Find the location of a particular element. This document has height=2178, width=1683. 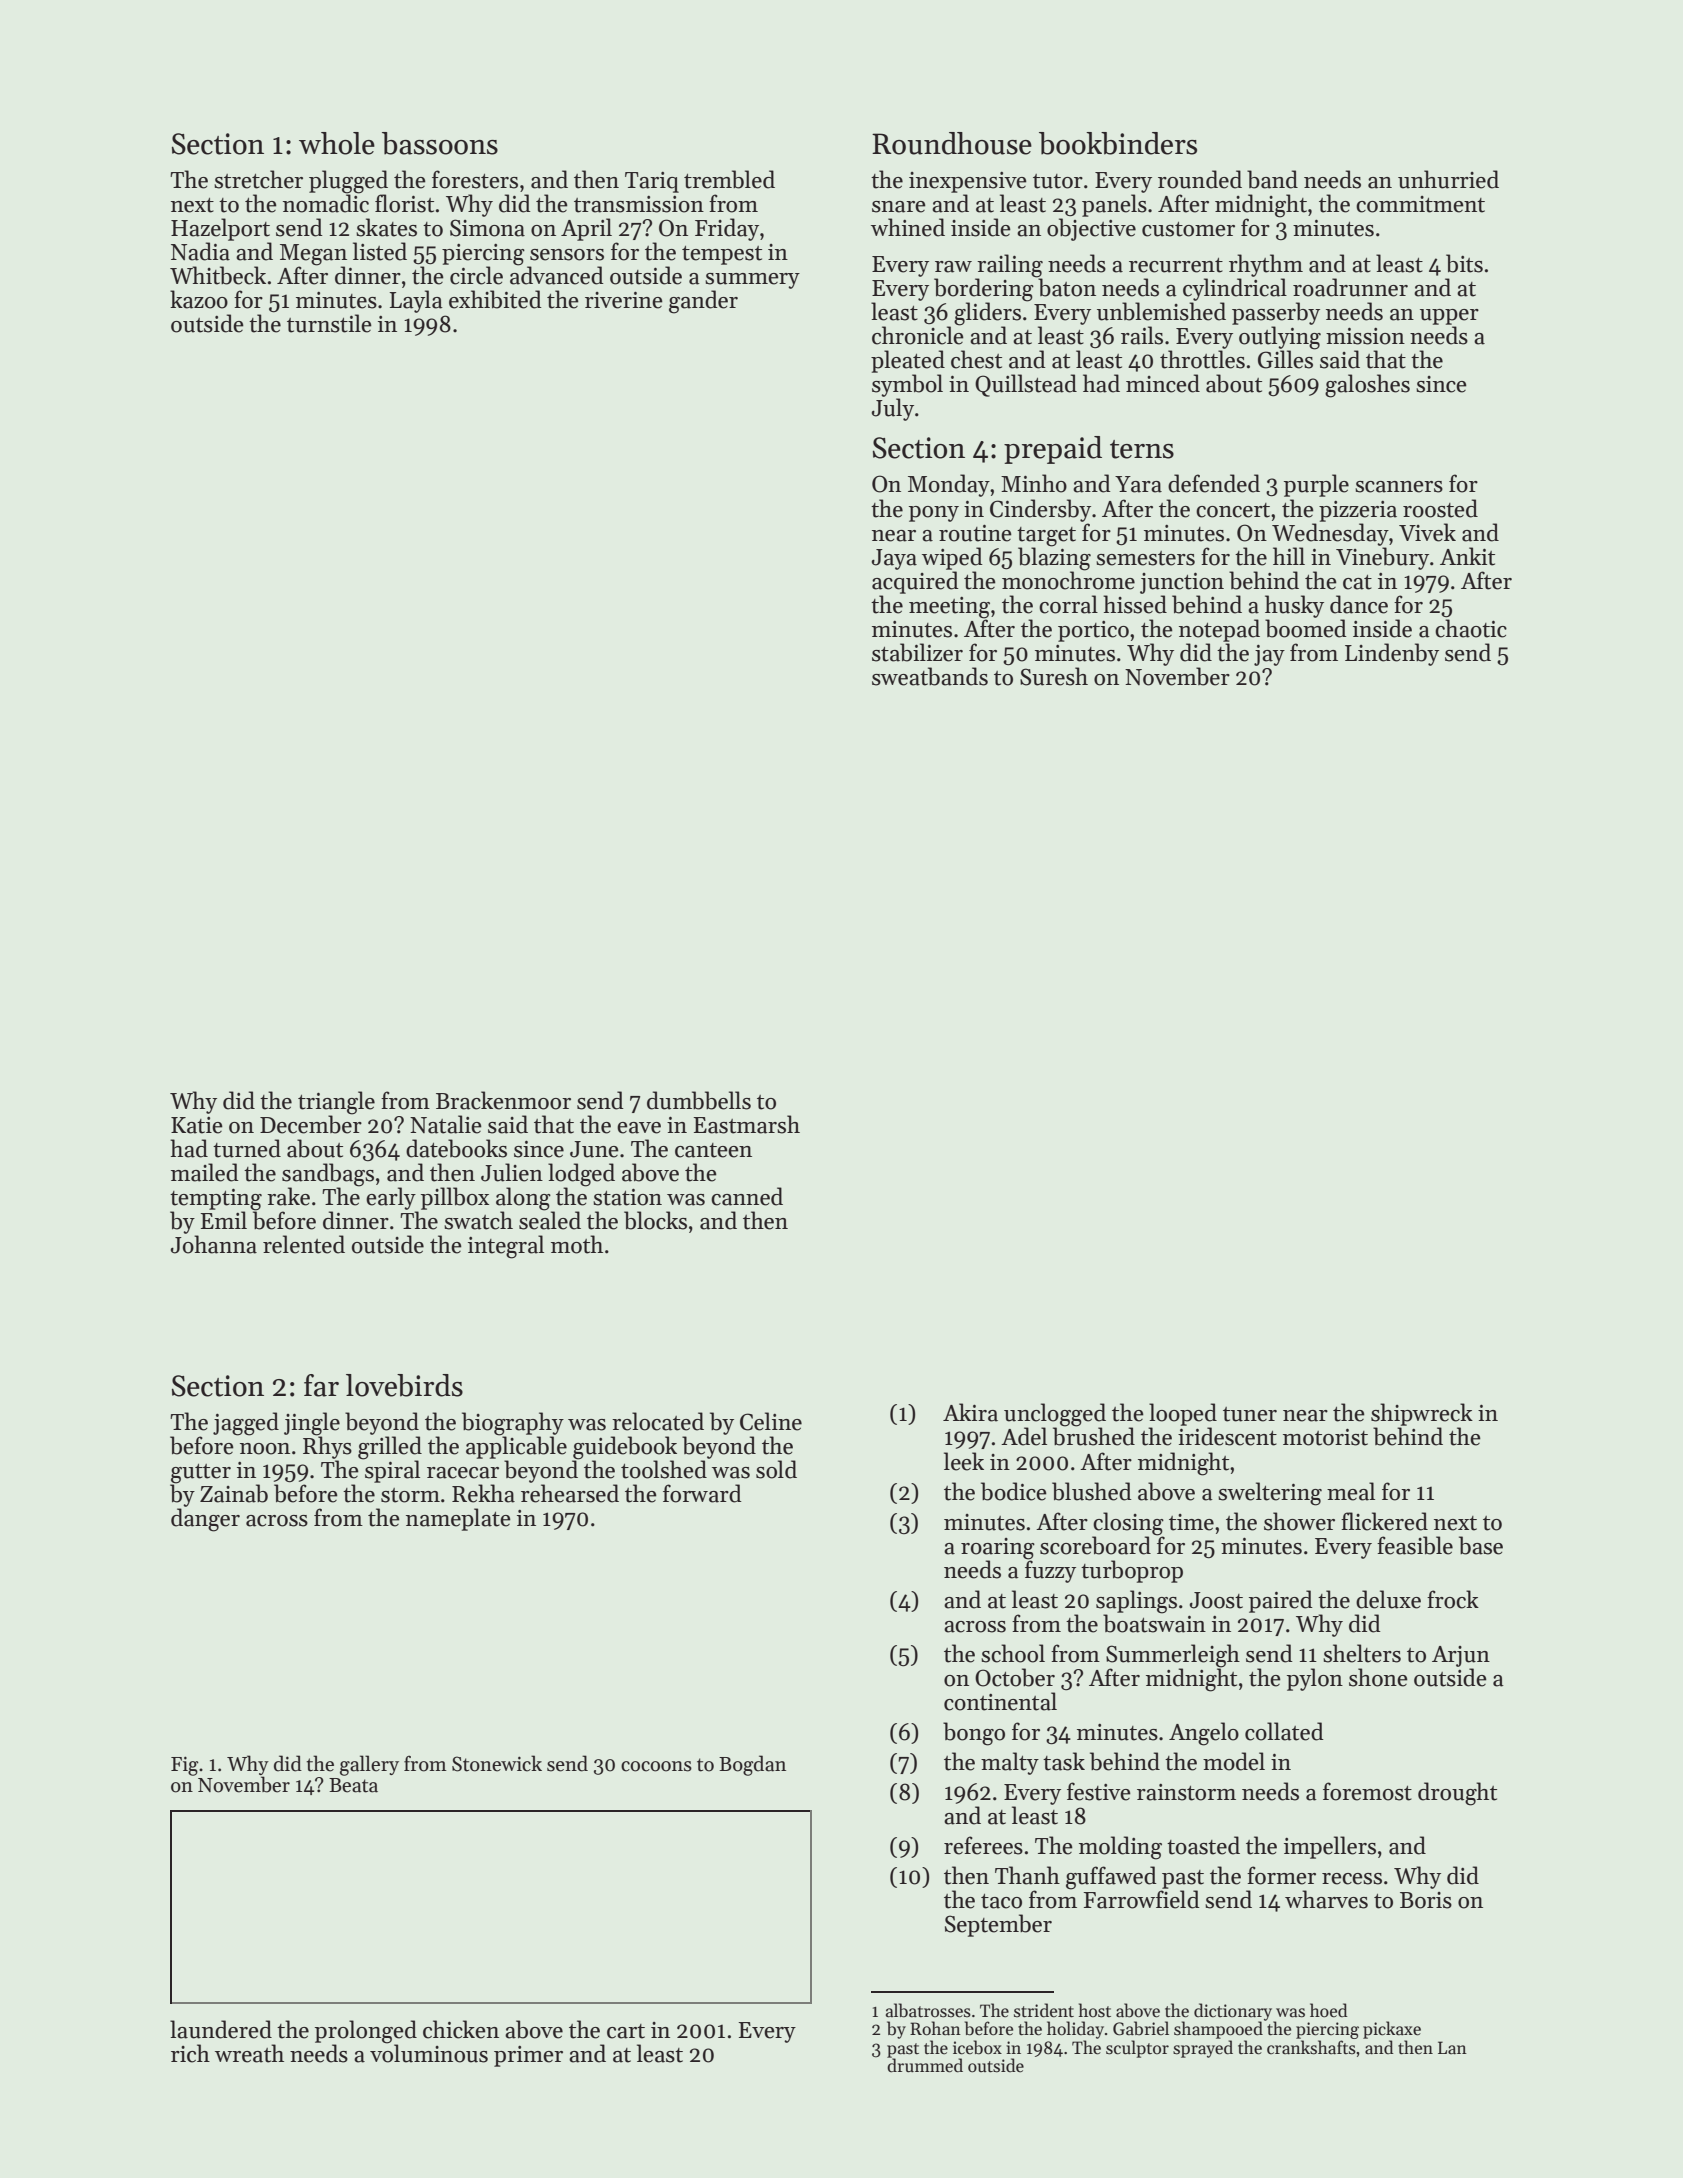

Lindenby is located at coordinates (1392, 654).
